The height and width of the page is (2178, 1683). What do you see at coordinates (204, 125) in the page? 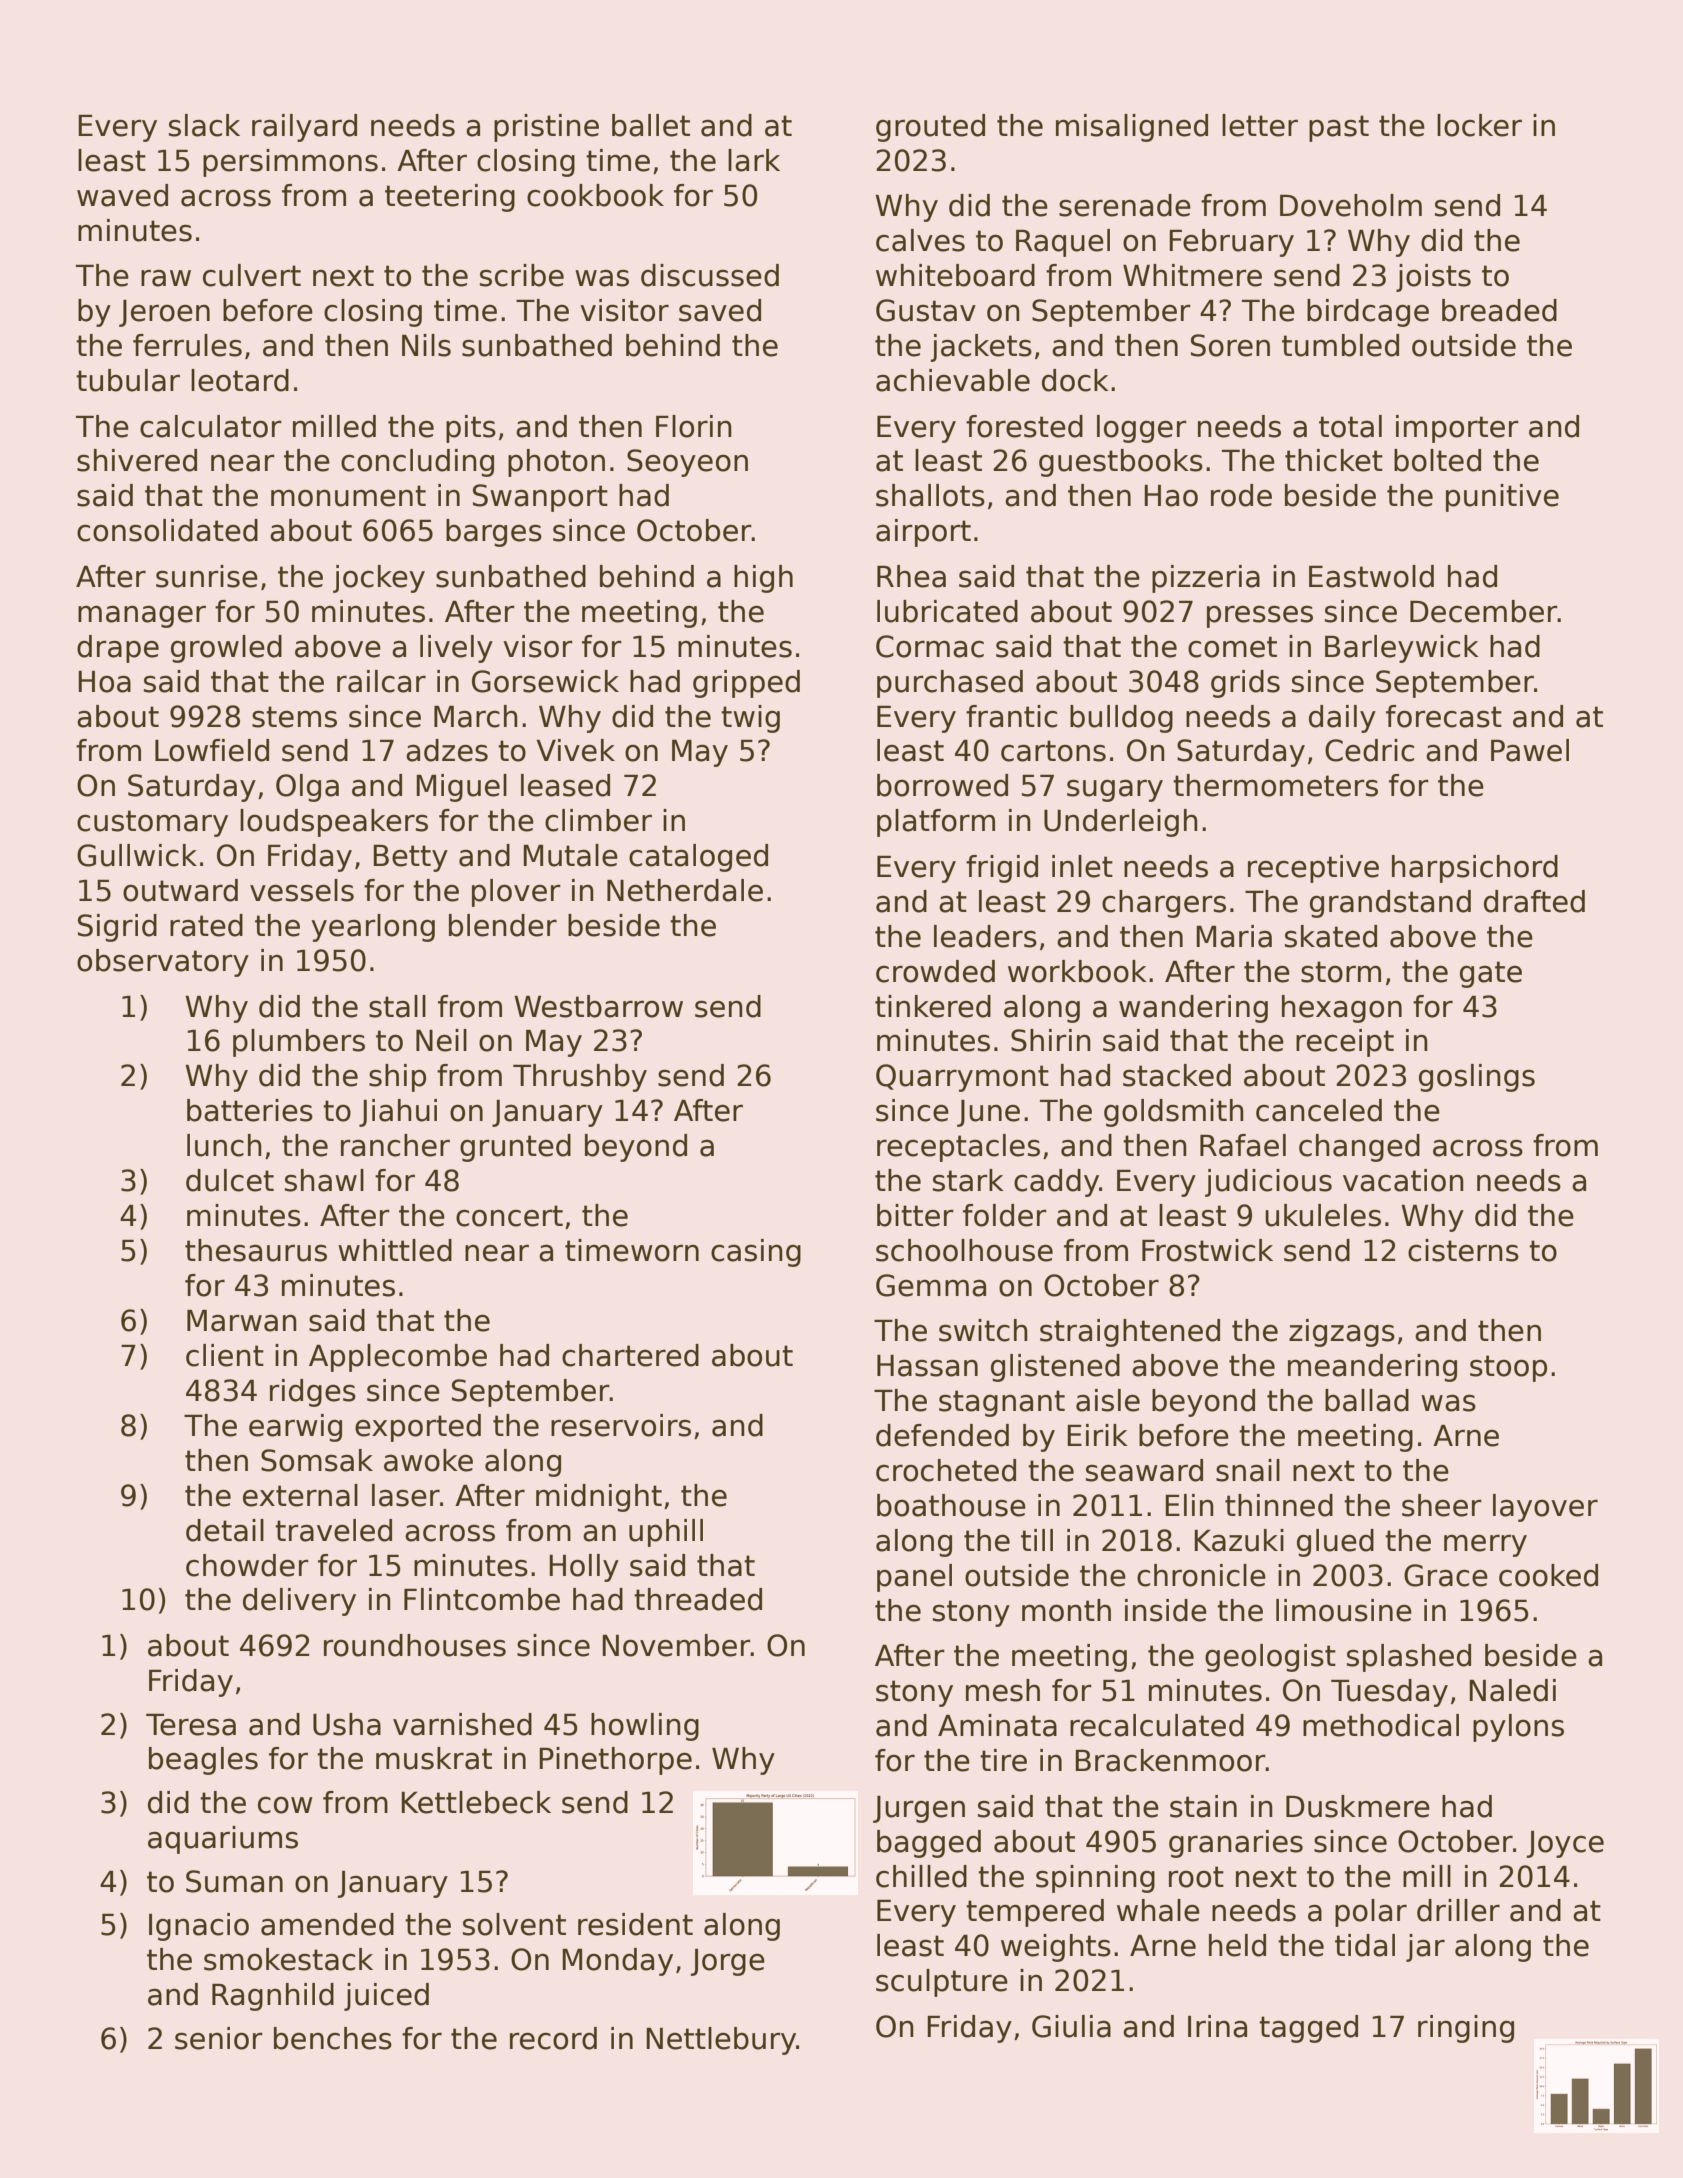
I see `slack` at bounding box center [204, 125].
